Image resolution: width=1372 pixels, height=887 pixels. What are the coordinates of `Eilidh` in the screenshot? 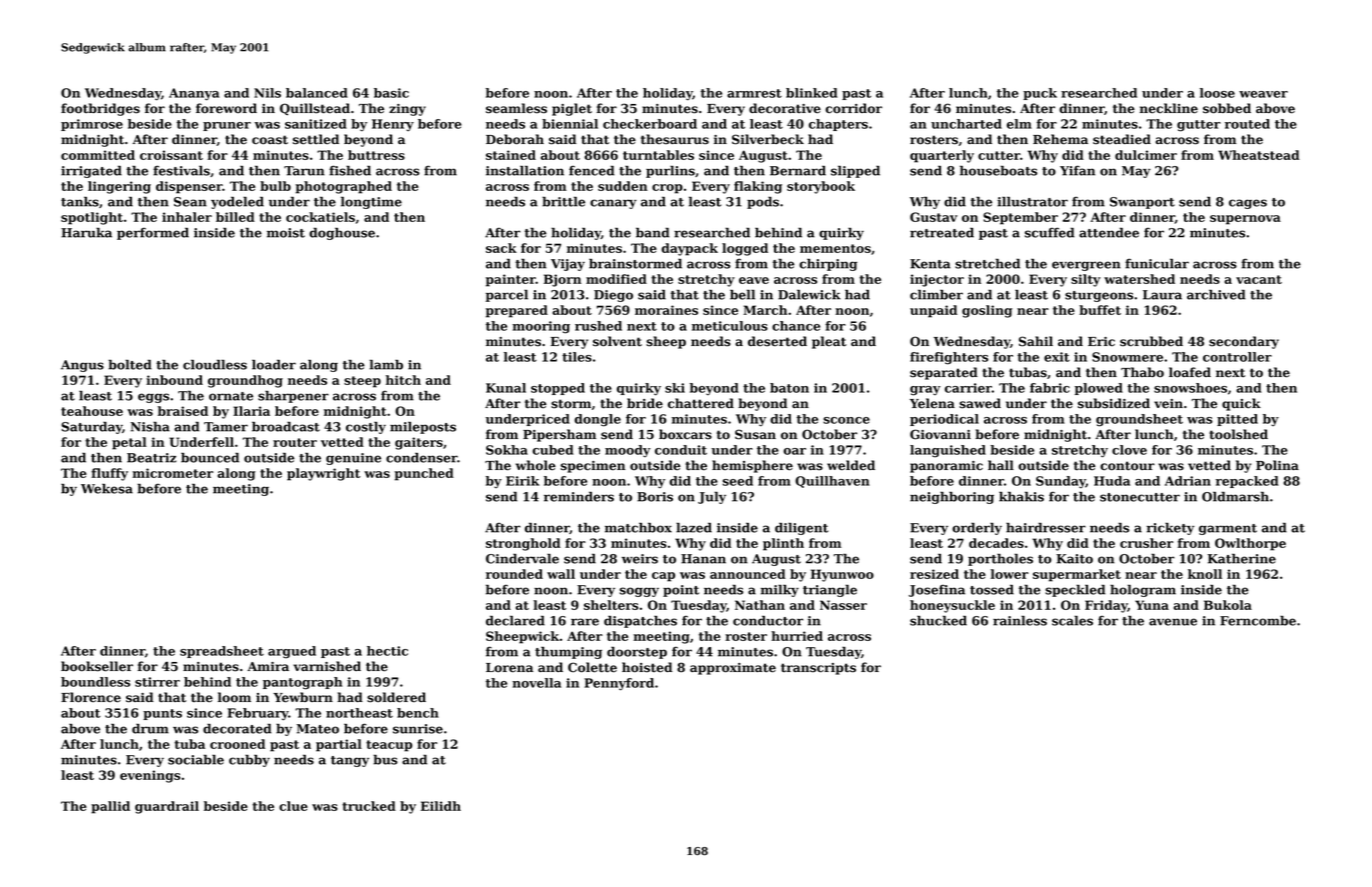 It's located at (441, 806).
